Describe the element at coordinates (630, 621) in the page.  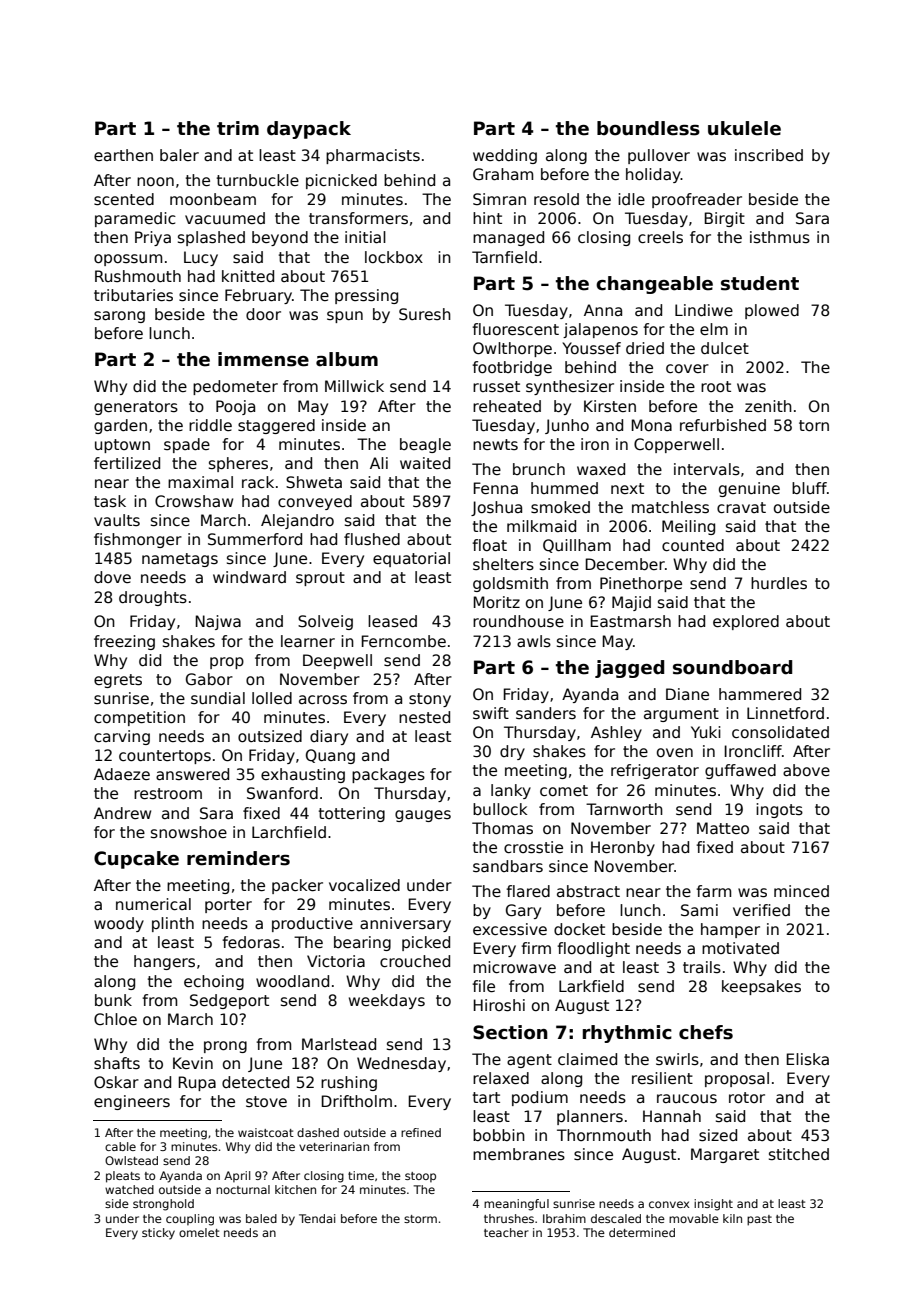
I see `Eastmarsh` at that location.
